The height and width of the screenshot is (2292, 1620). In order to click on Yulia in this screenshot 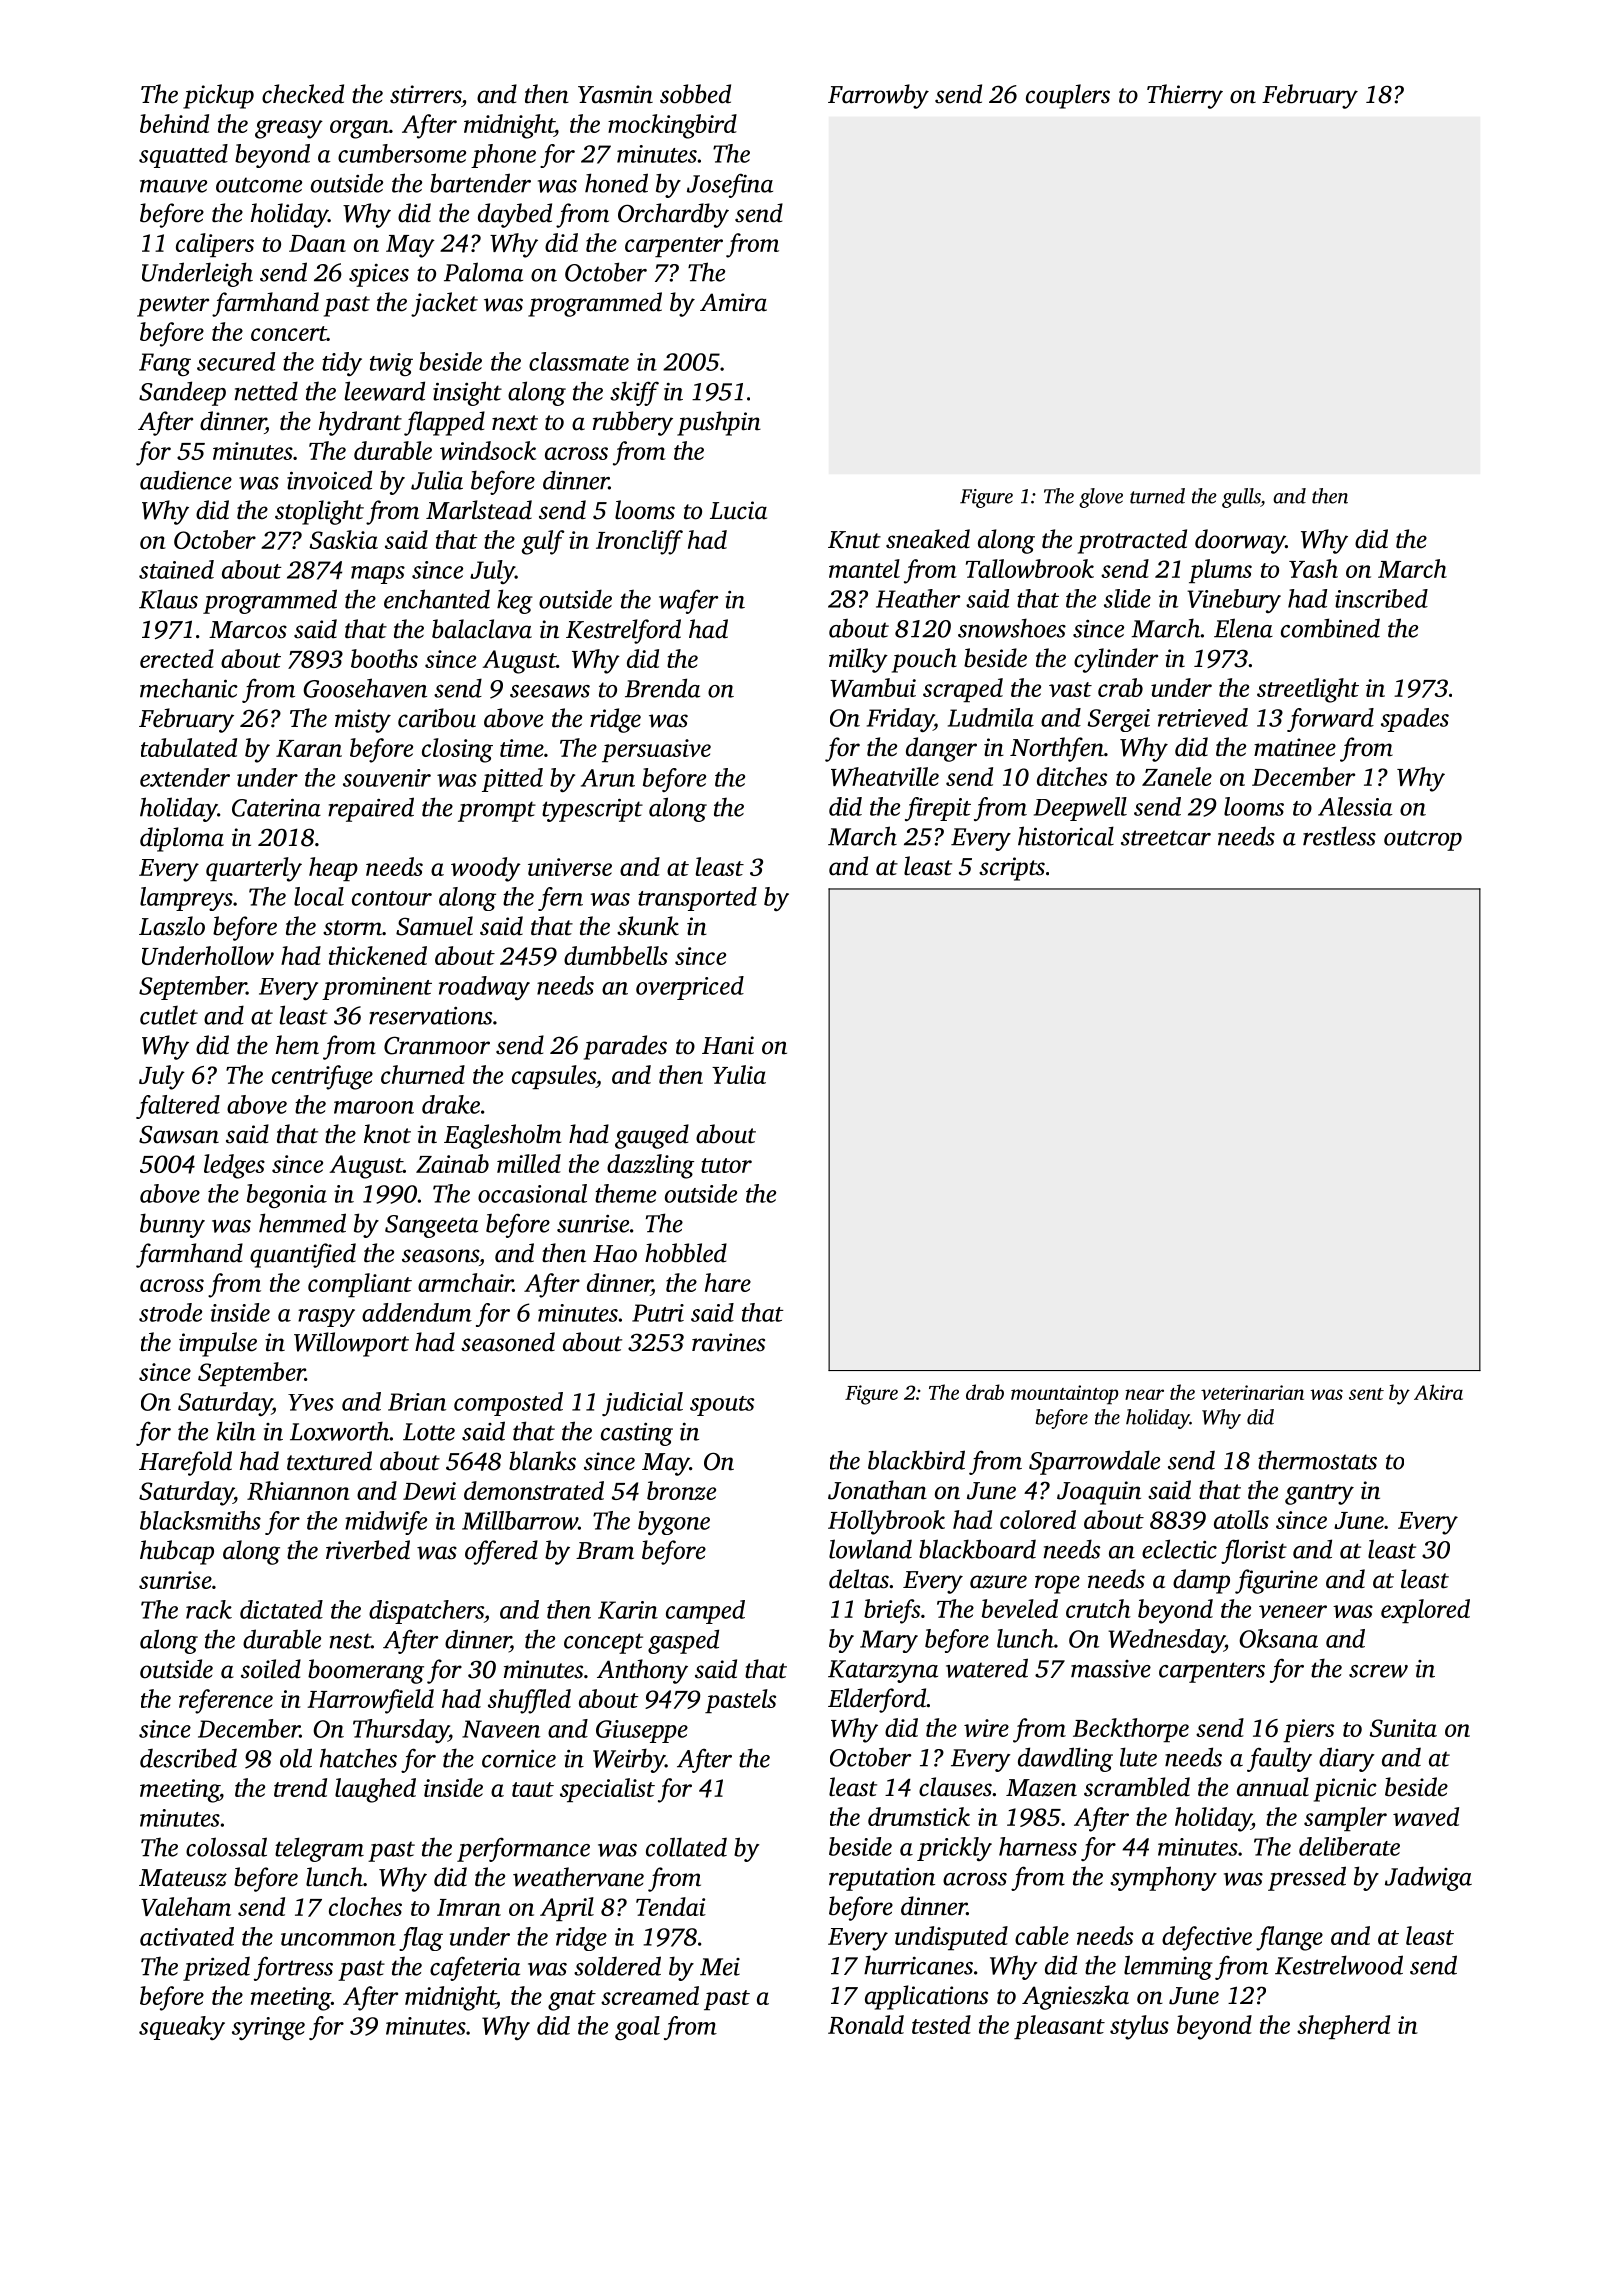, I will do `click(739, 1074)`.
